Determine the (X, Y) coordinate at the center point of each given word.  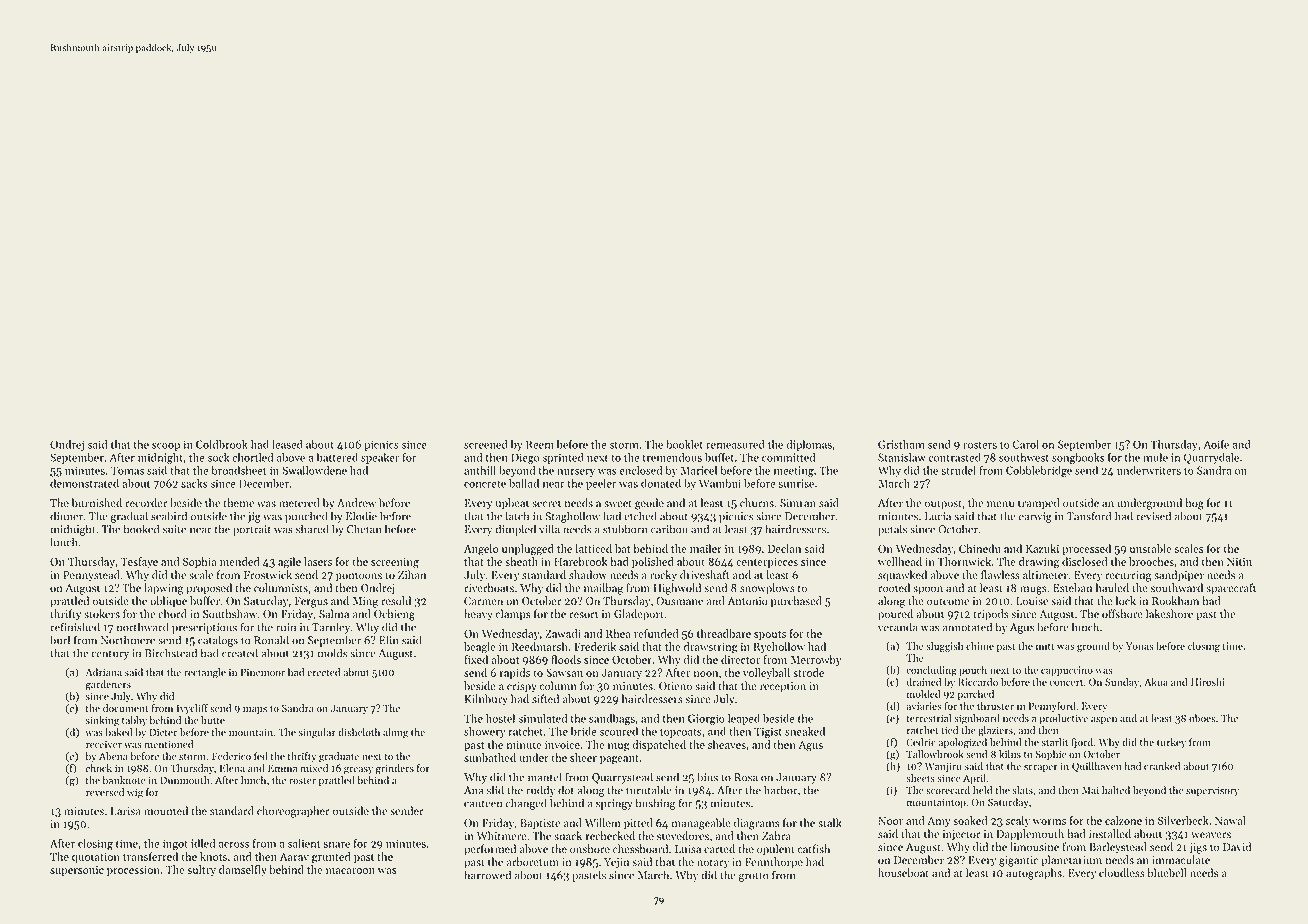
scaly (1018, 821)
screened (486, 444)
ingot (175, 844)
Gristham (901, 444)
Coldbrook (222, 444)
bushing (656, 804)
